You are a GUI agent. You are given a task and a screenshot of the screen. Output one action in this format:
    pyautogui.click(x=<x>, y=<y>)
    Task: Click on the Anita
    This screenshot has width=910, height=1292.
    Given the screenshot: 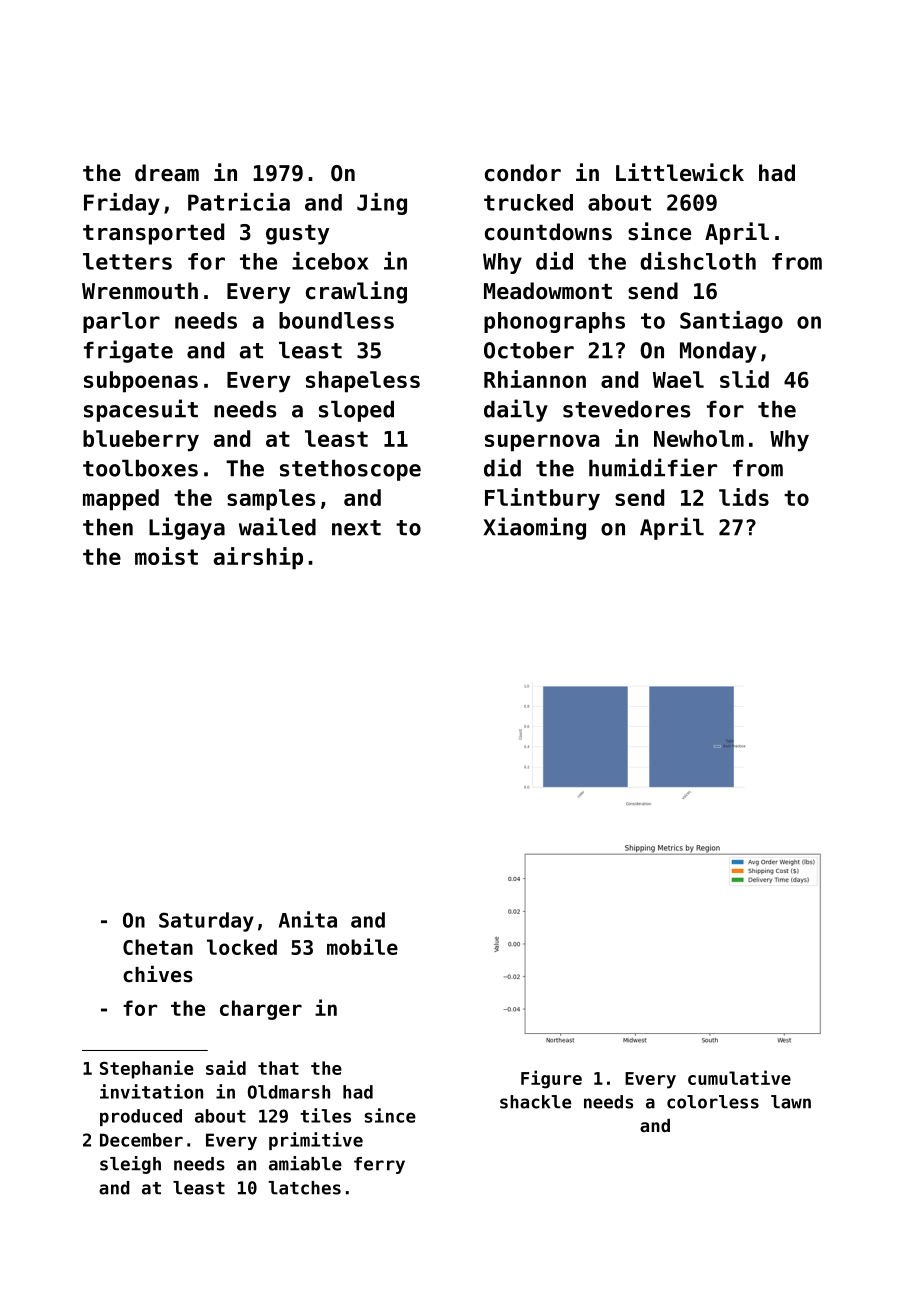 What is the action you would take?
    pyautogui.click(x=308, y=919)
